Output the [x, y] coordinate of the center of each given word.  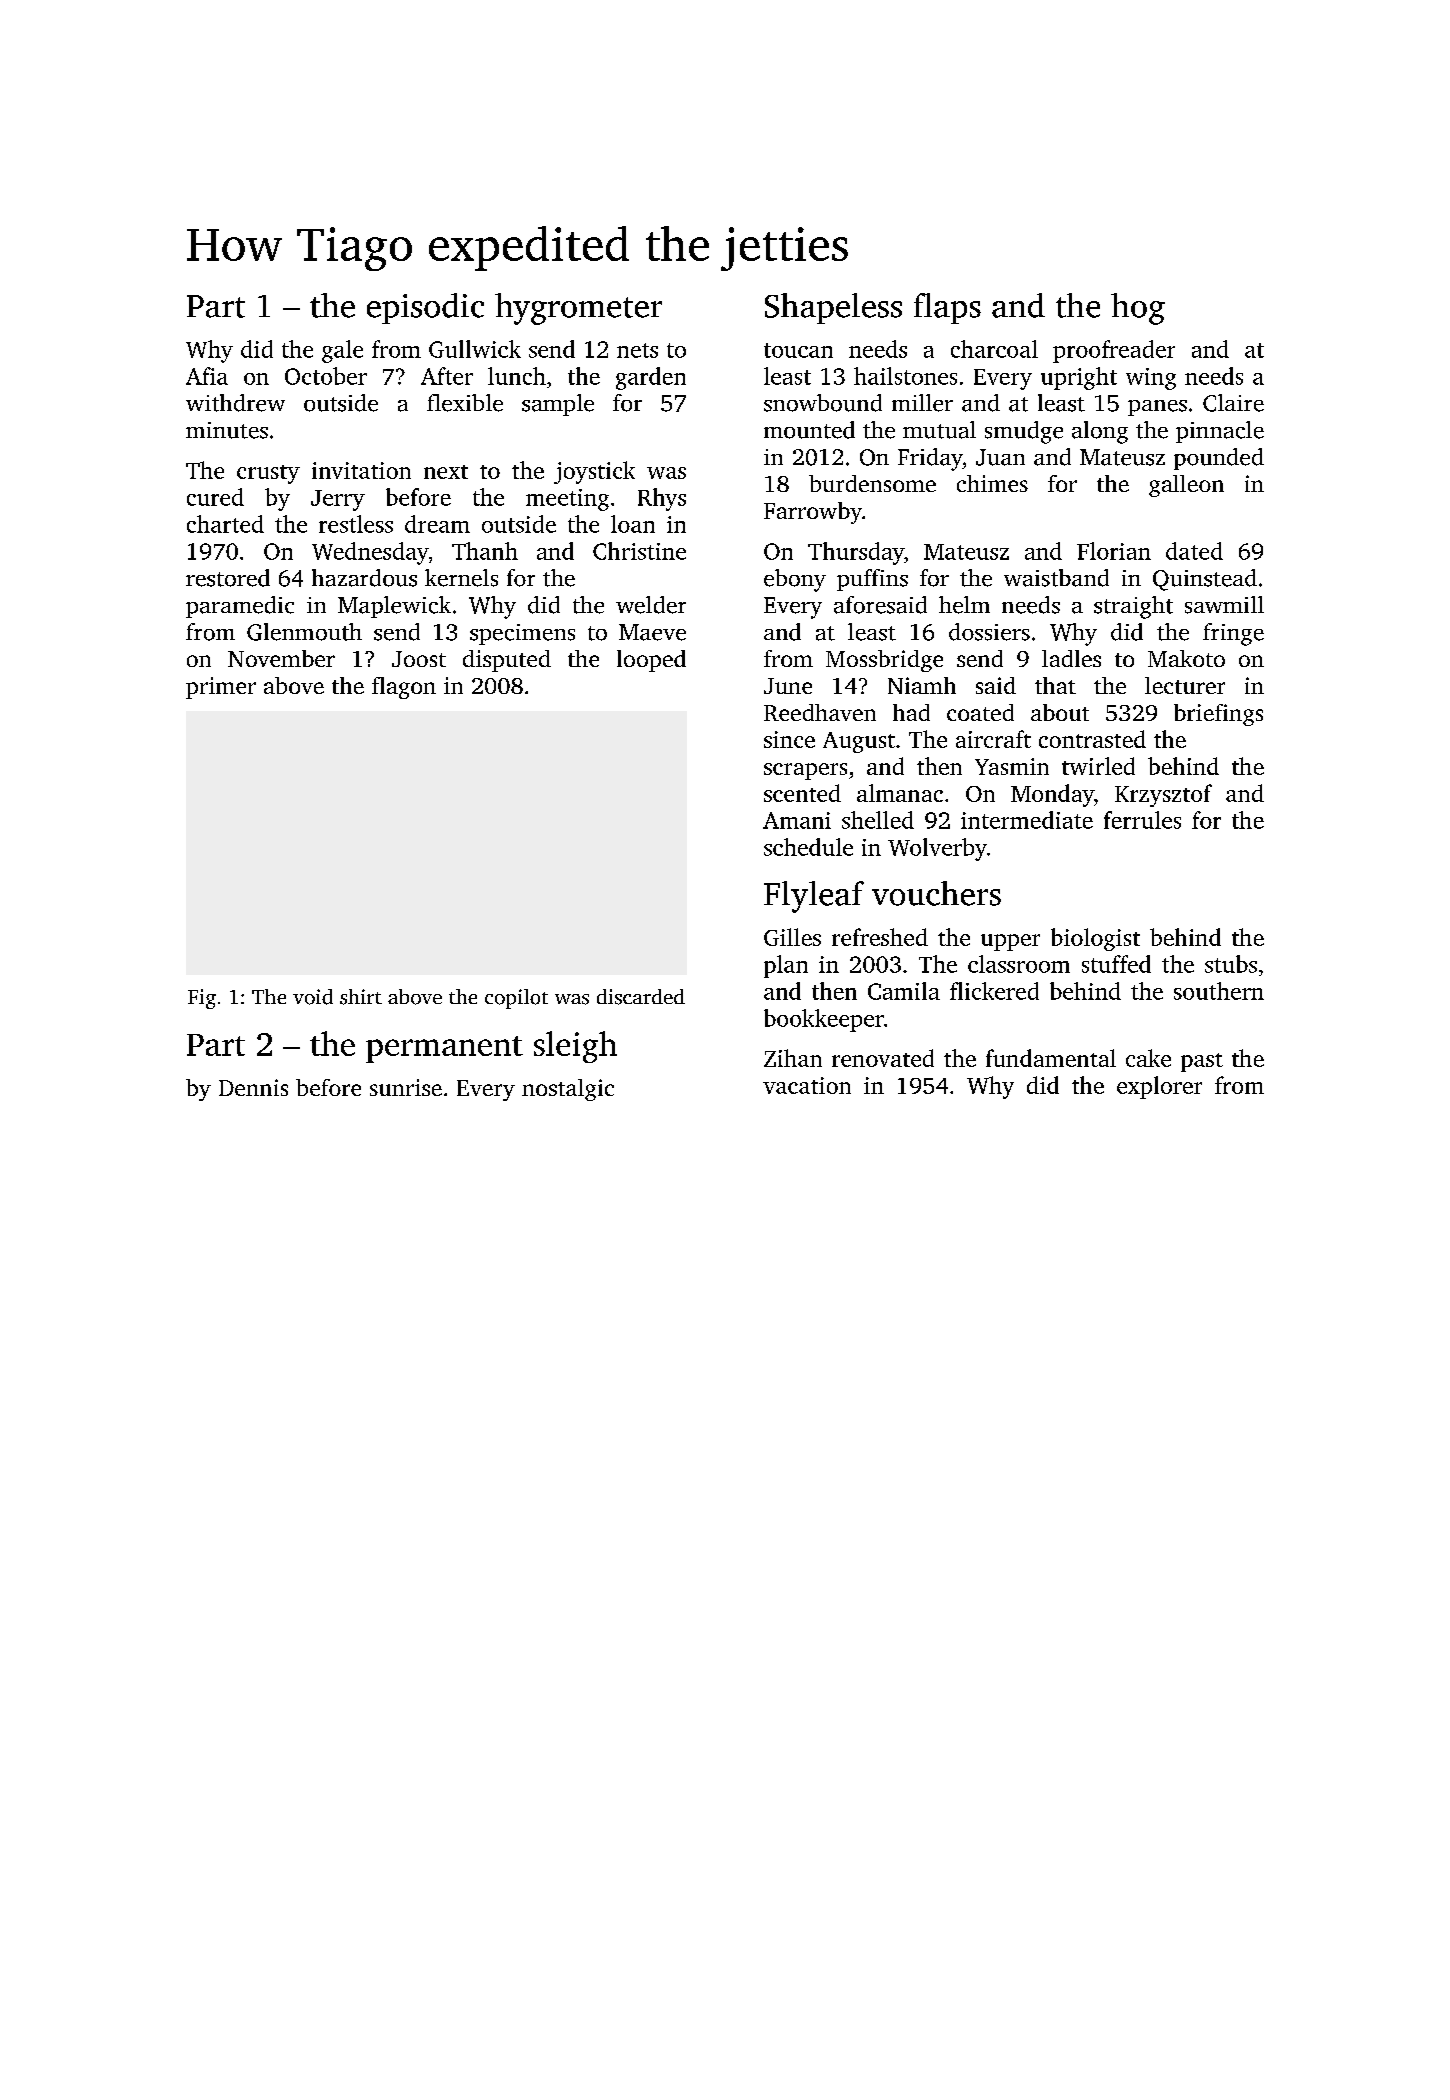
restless [356, 524]
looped [651, 661]
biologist [1095, 939]
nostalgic [568, 1090]
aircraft [993, 739]
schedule [808, 847]
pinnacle [1220, 432]
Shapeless [833, 308]
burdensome [872, 483]
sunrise [406, 1087]
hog [1138, 309]
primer [221, 688]
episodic [425, 308]
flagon [404, 688]
